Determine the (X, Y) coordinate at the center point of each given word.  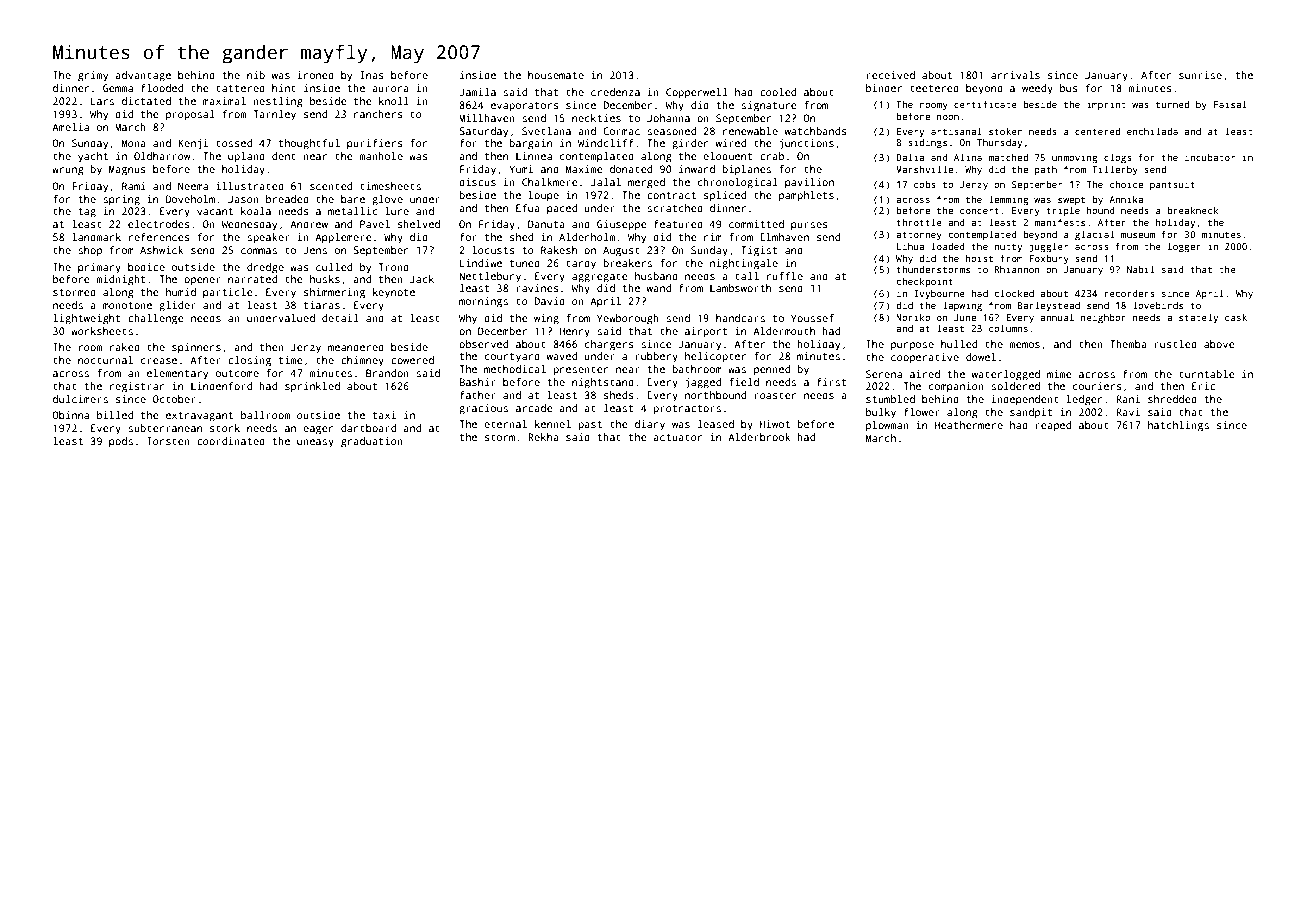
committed (756, 224)
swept (1071, 201)
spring (121, 200)
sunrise (1200, 75)
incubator (1210, 157)
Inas (372, 75)
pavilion (809, 183)
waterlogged (1006, 375)
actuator (677, 437)
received (890, 75)
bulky (881, 413)
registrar (137, 387)
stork (225, 428)
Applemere (343, 238)
